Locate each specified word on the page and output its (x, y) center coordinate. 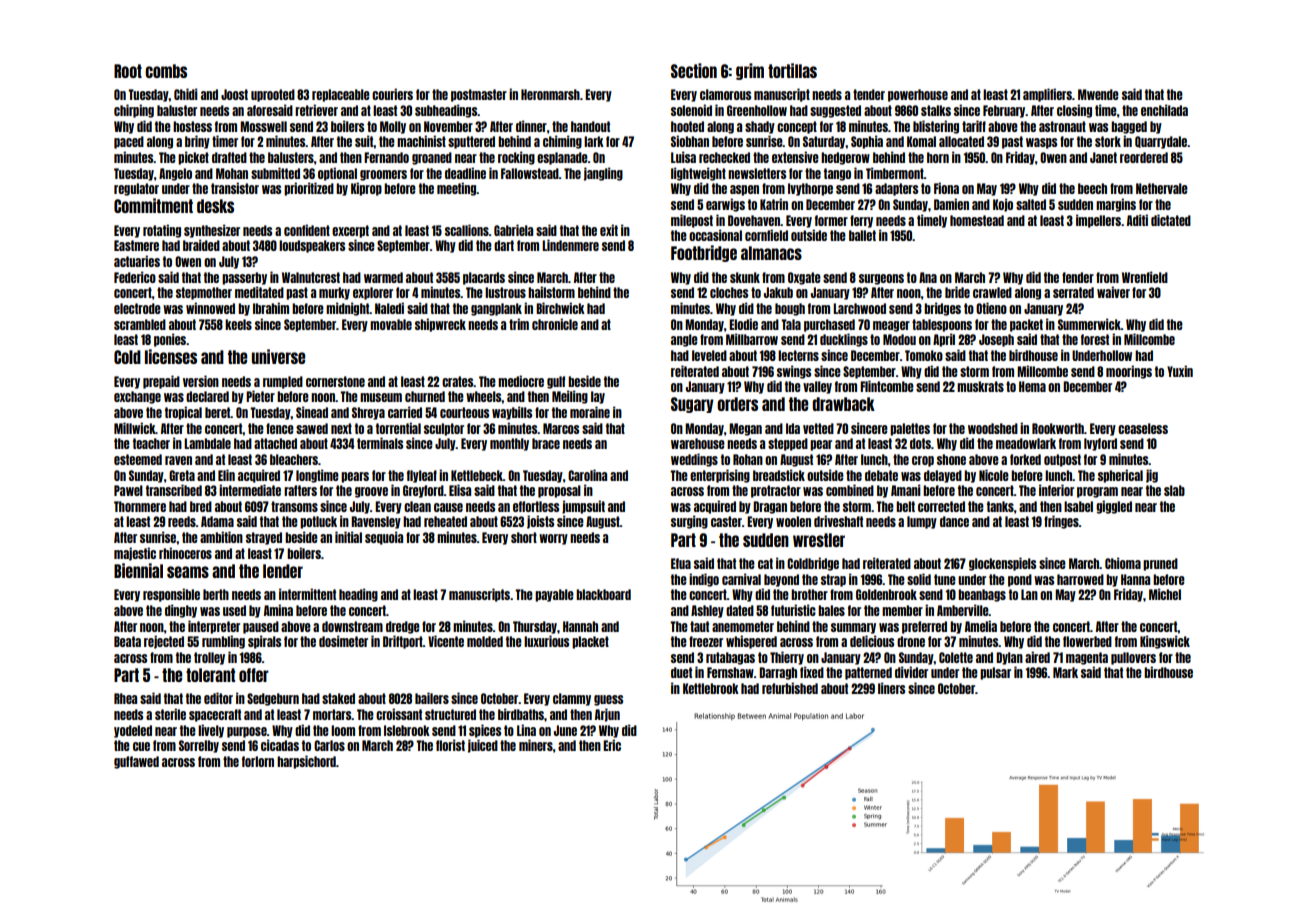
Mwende (1098, 94)
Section (694, 70)
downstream (352, 626)
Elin (226, 475)
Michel (1165, 594)
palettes (910, 429)
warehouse (698, 443)
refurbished (790, 688)
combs (166, 71)
